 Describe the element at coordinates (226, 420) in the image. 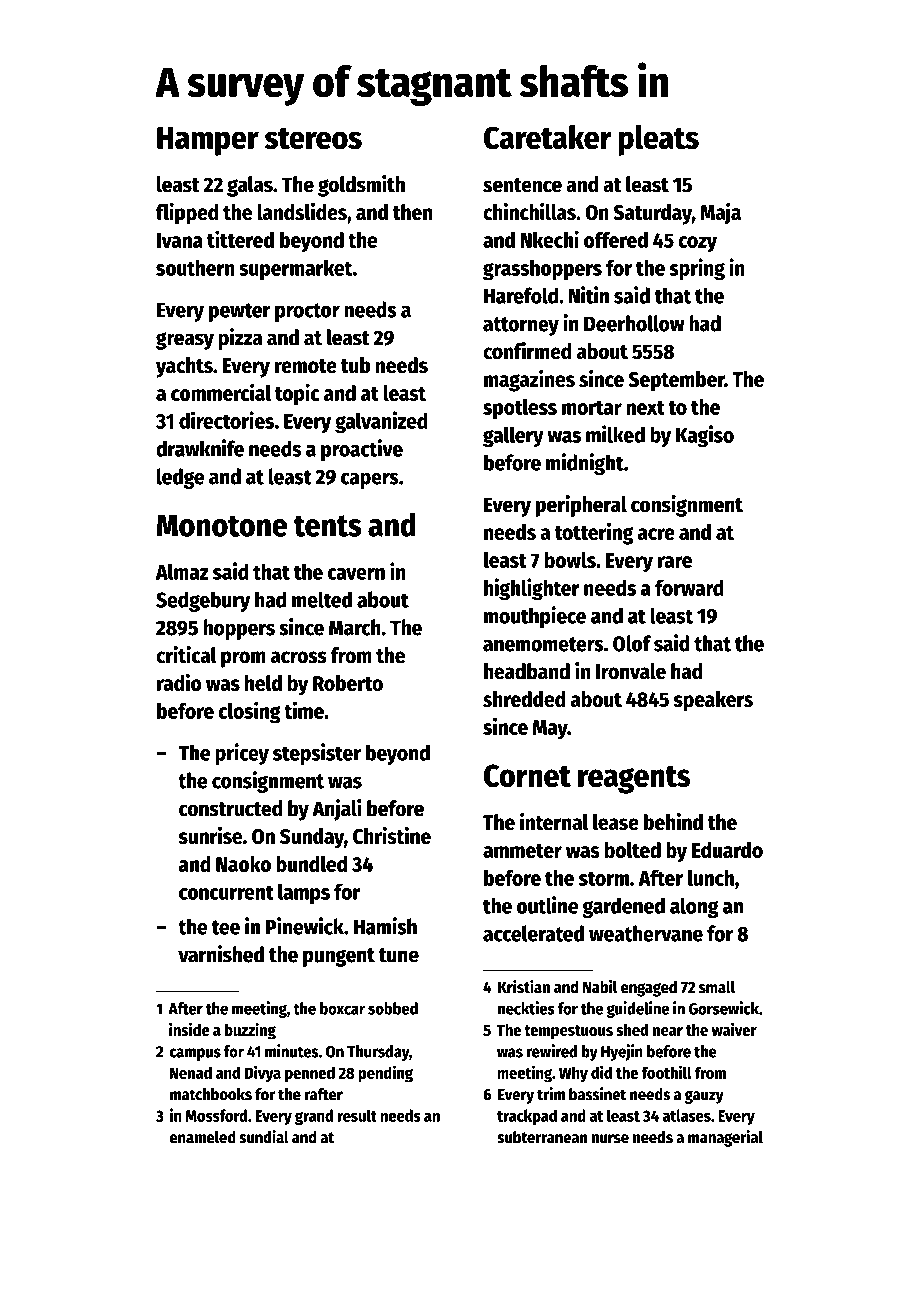

I see `directories` at that location.
